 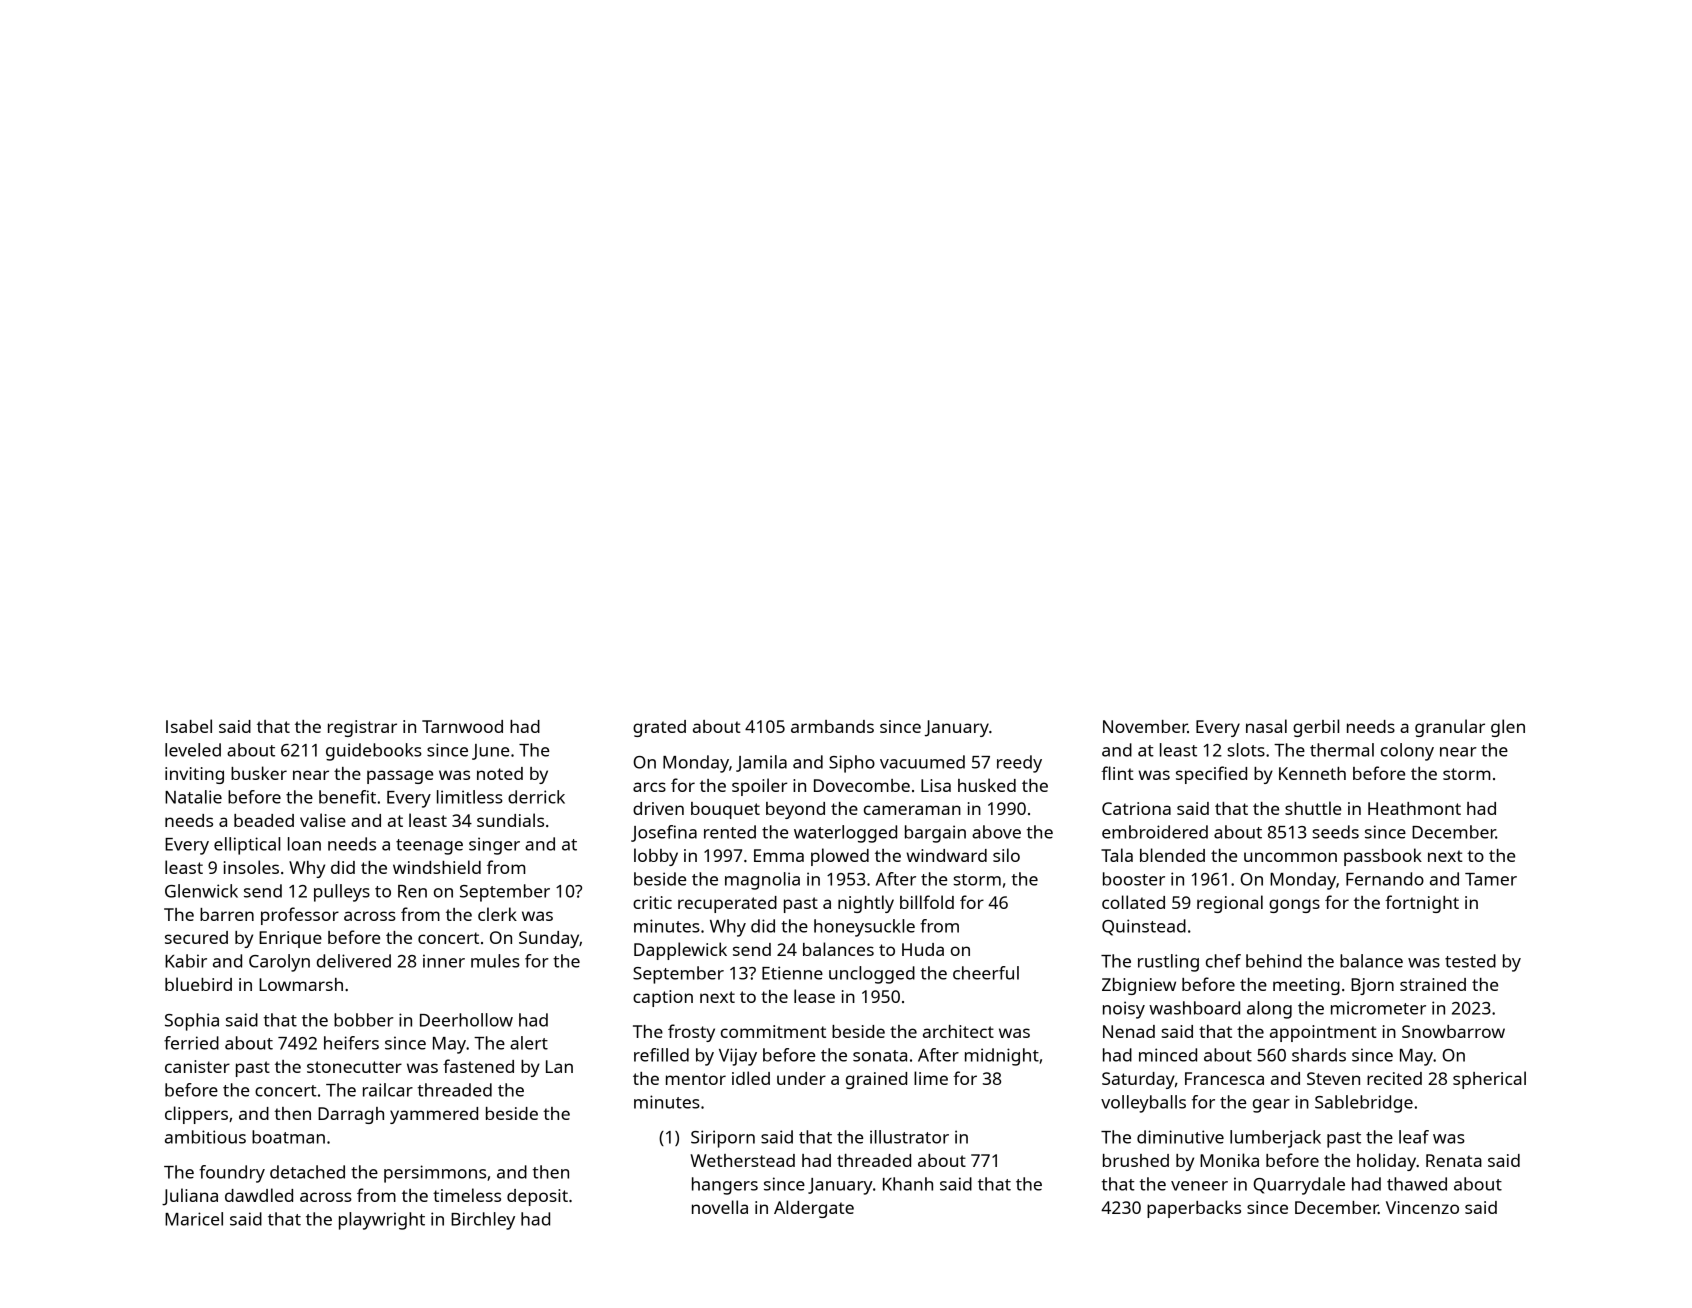 What do you see at coordinates (923, 949) in the screenshot?
I see `Huda` at bounding box center [923, 949].
